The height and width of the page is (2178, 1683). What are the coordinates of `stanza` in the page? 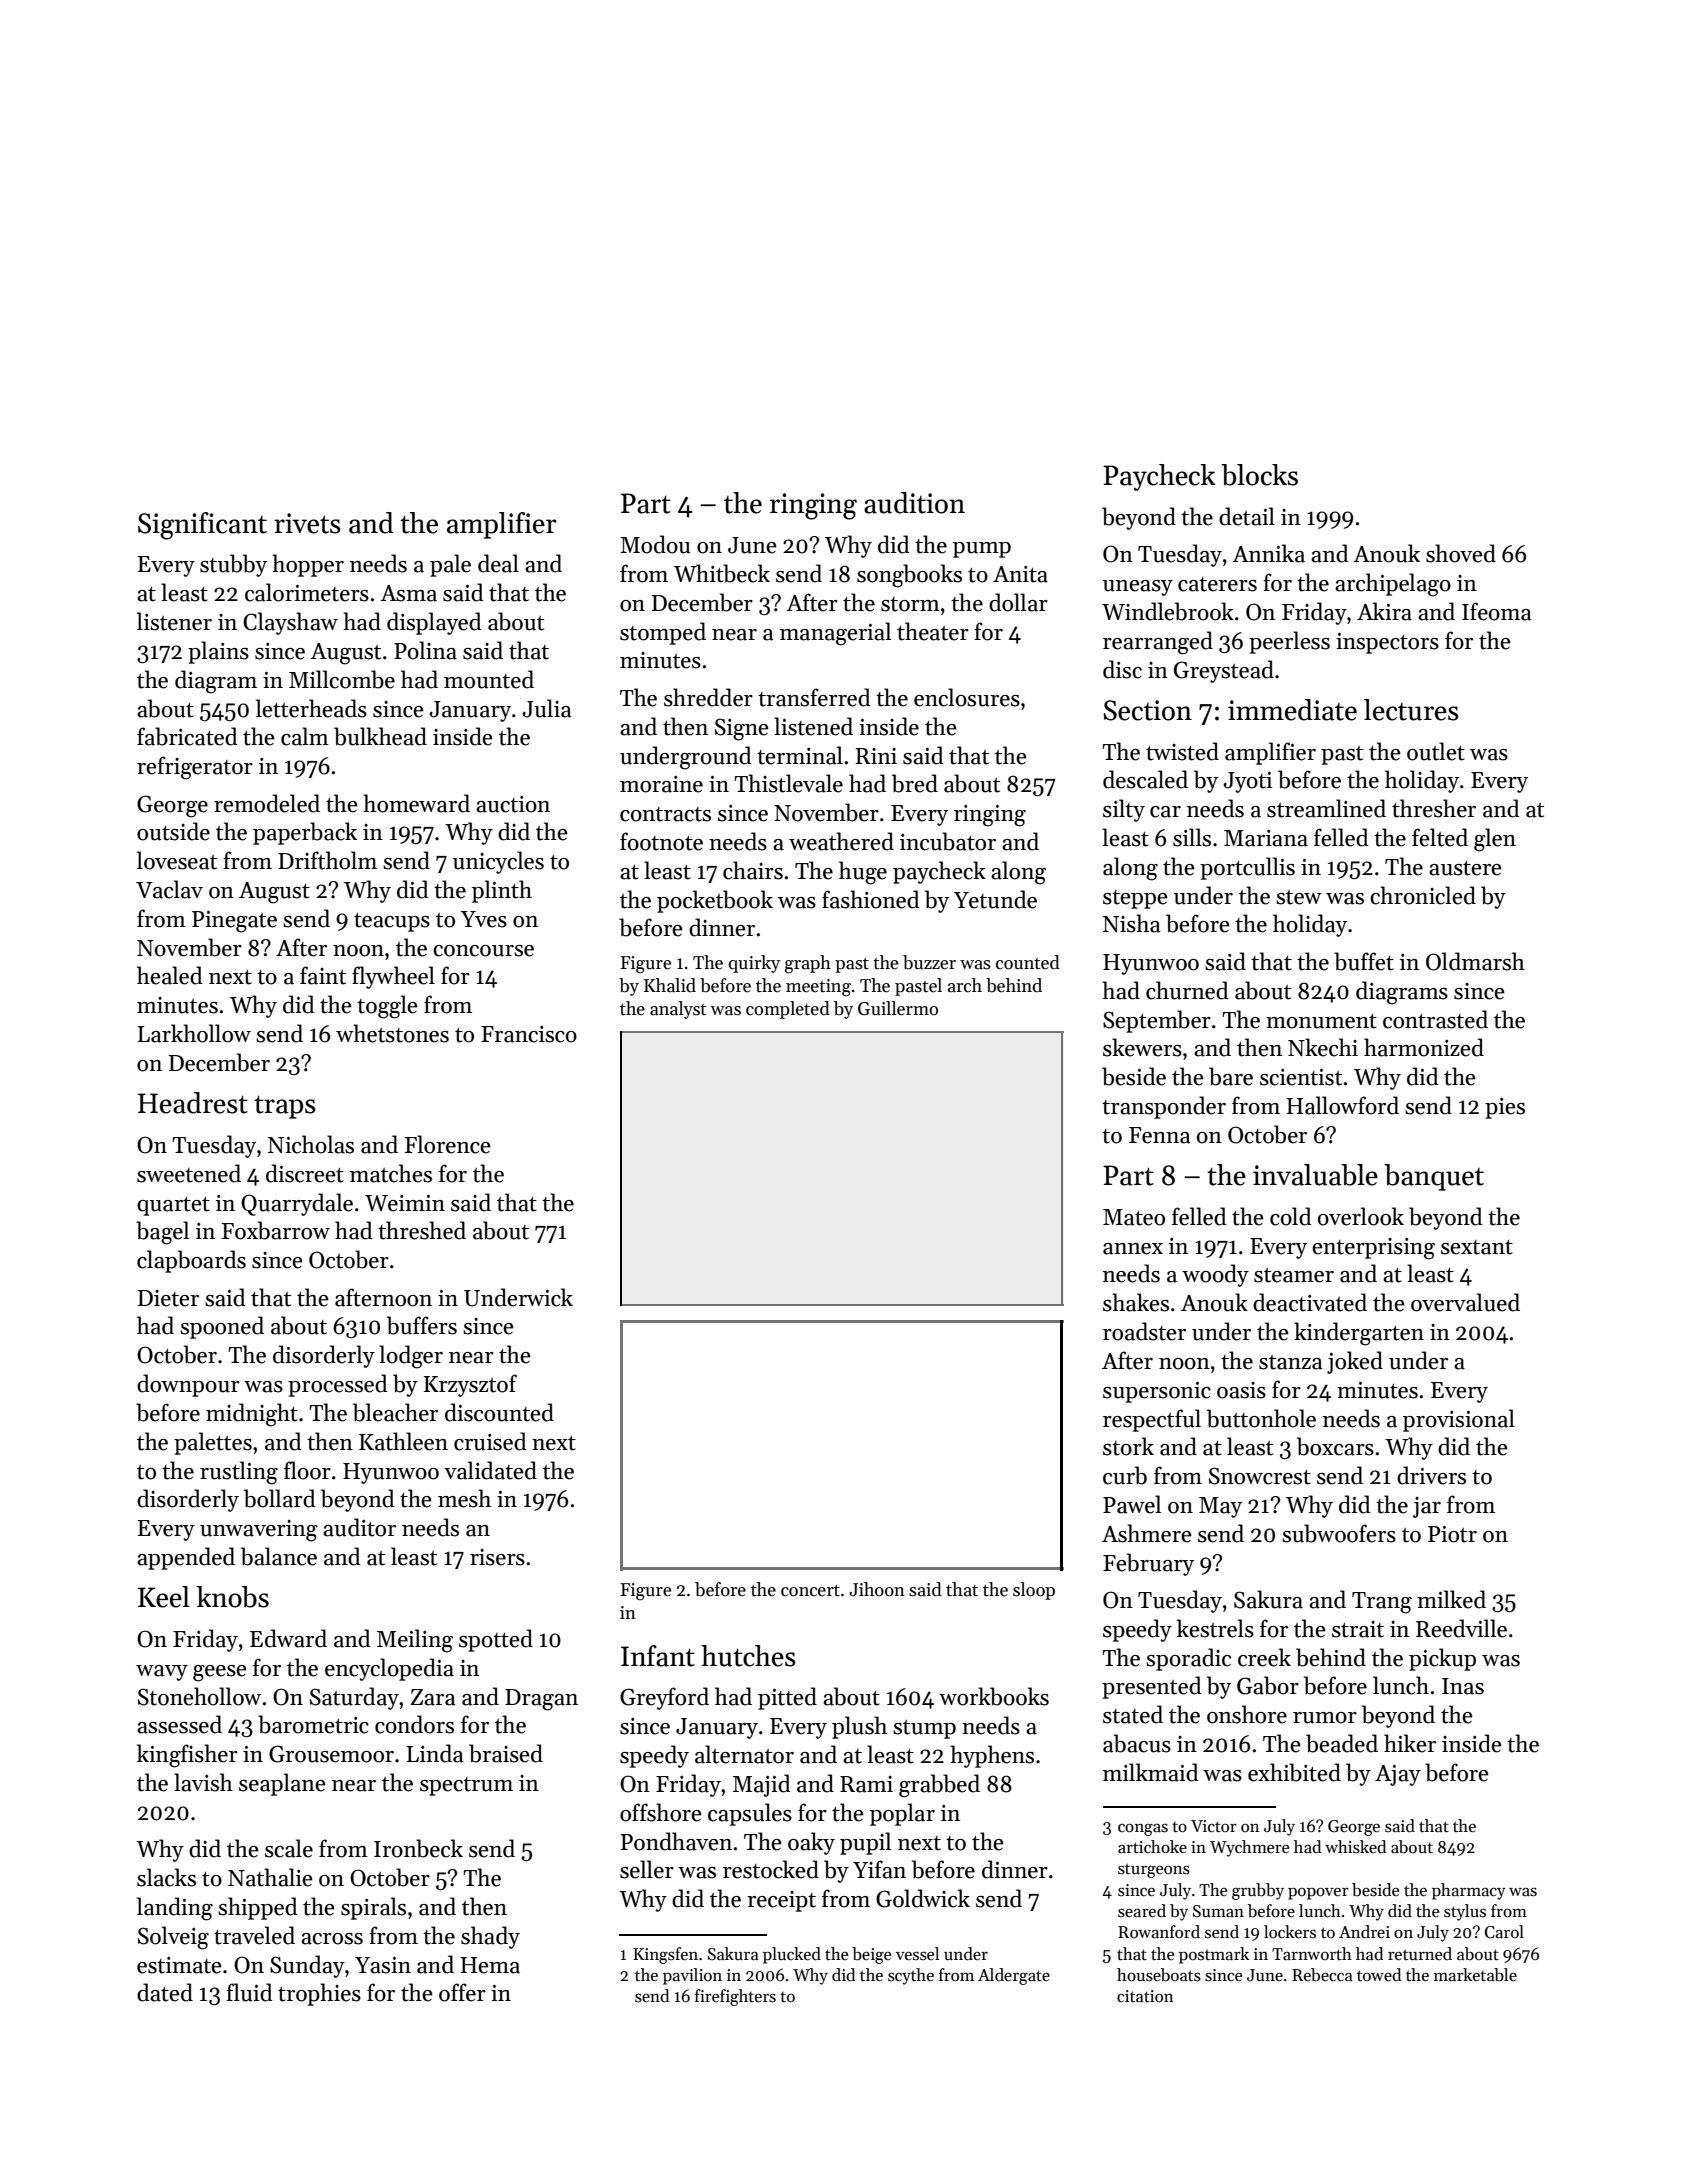 It's located at (1291, 1362).
